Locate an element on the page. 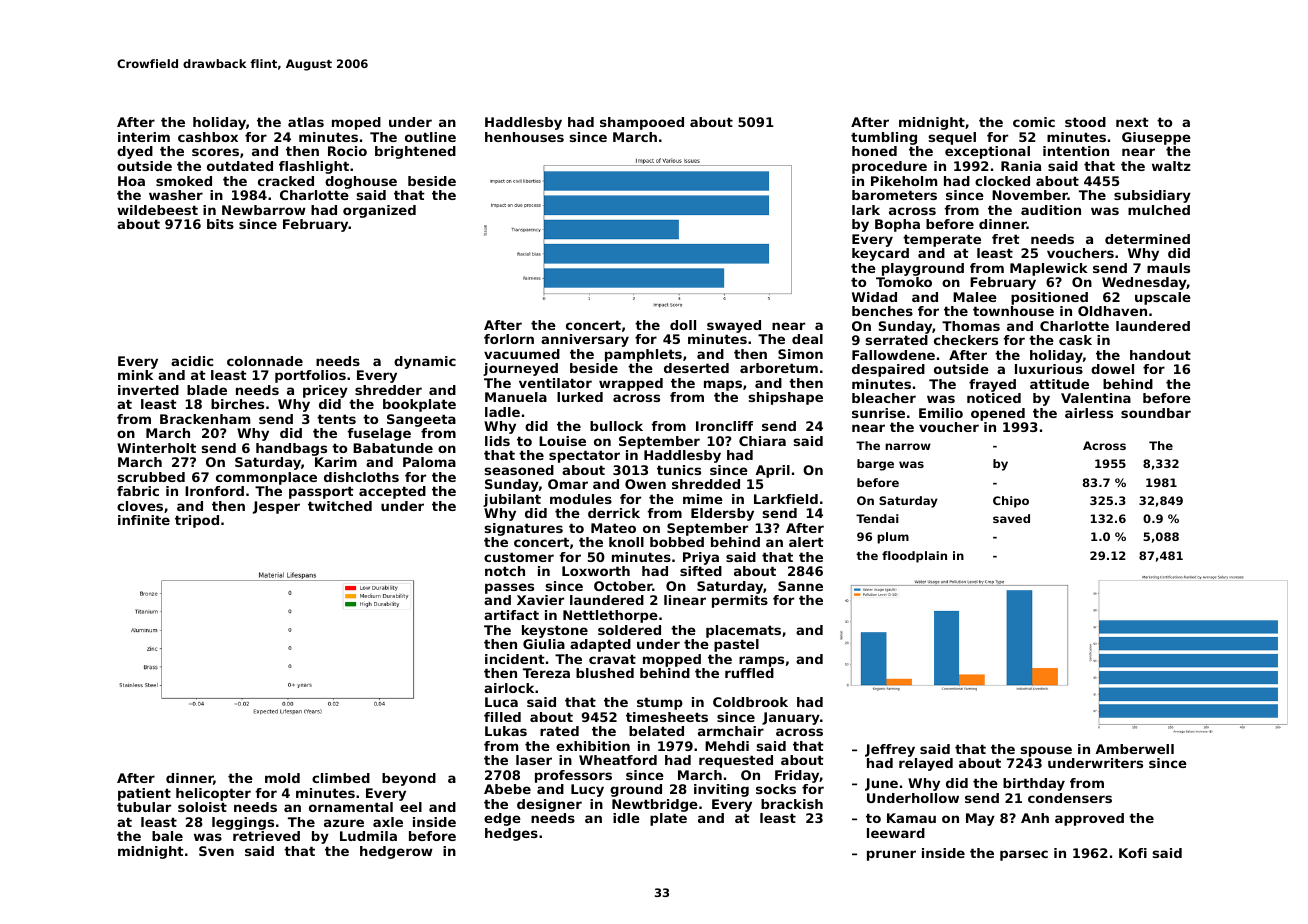 This image has height=924, width=1308. comic is located at coordinates (1034, 122).
